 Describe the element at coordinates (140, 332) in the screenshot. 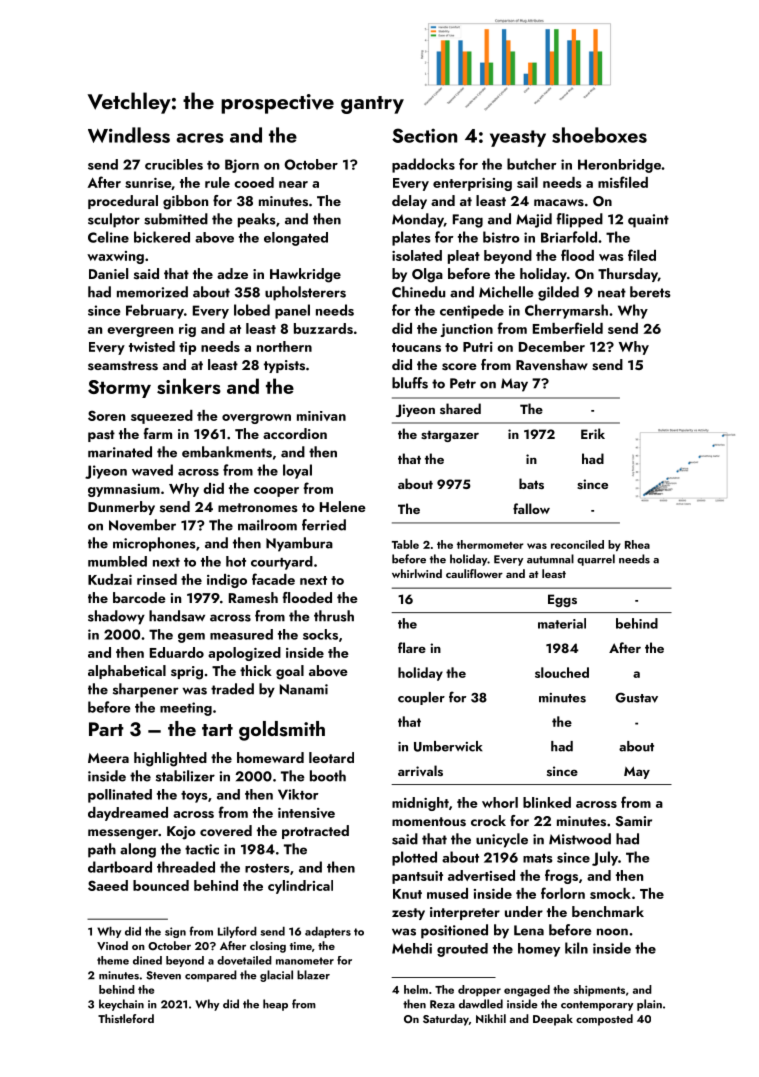

I see `evergreen` at that location.
